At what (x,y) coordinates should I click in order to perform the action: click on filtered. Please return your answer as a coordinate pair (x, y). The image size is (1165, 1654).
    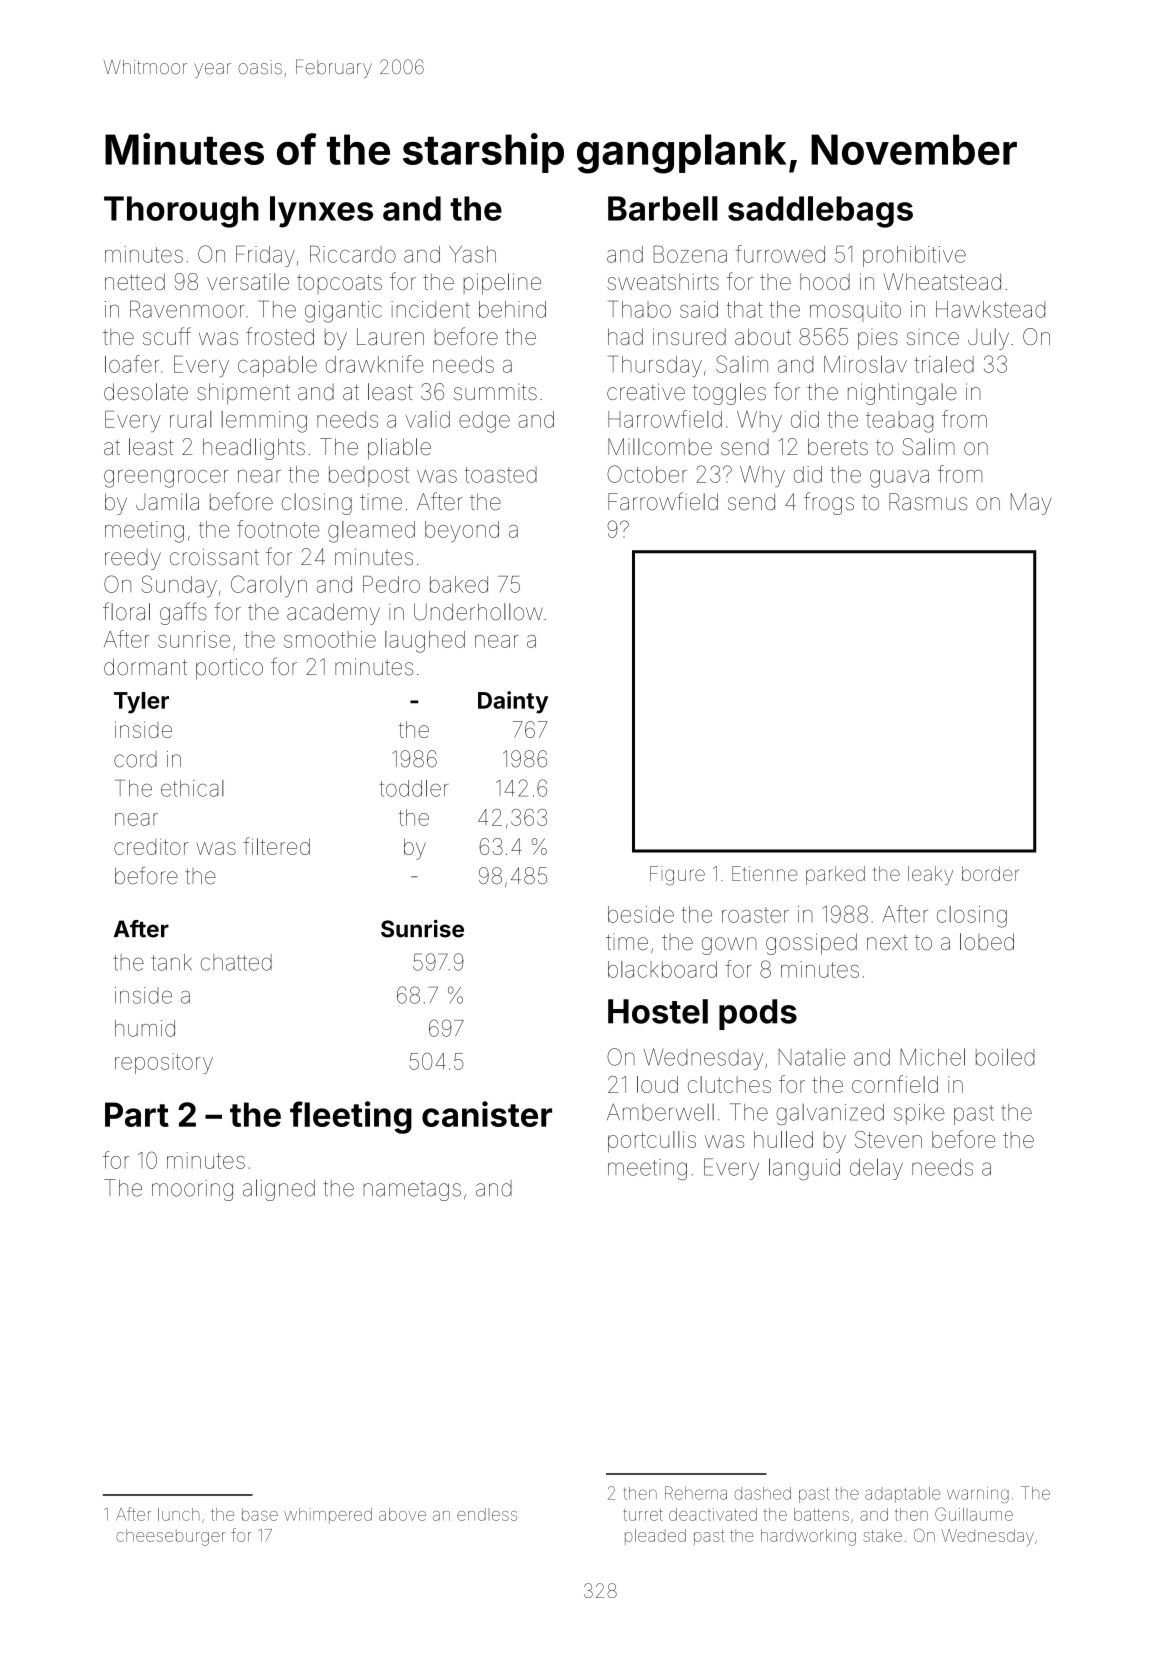
    Looking at the image, I should click on (276, 846).
